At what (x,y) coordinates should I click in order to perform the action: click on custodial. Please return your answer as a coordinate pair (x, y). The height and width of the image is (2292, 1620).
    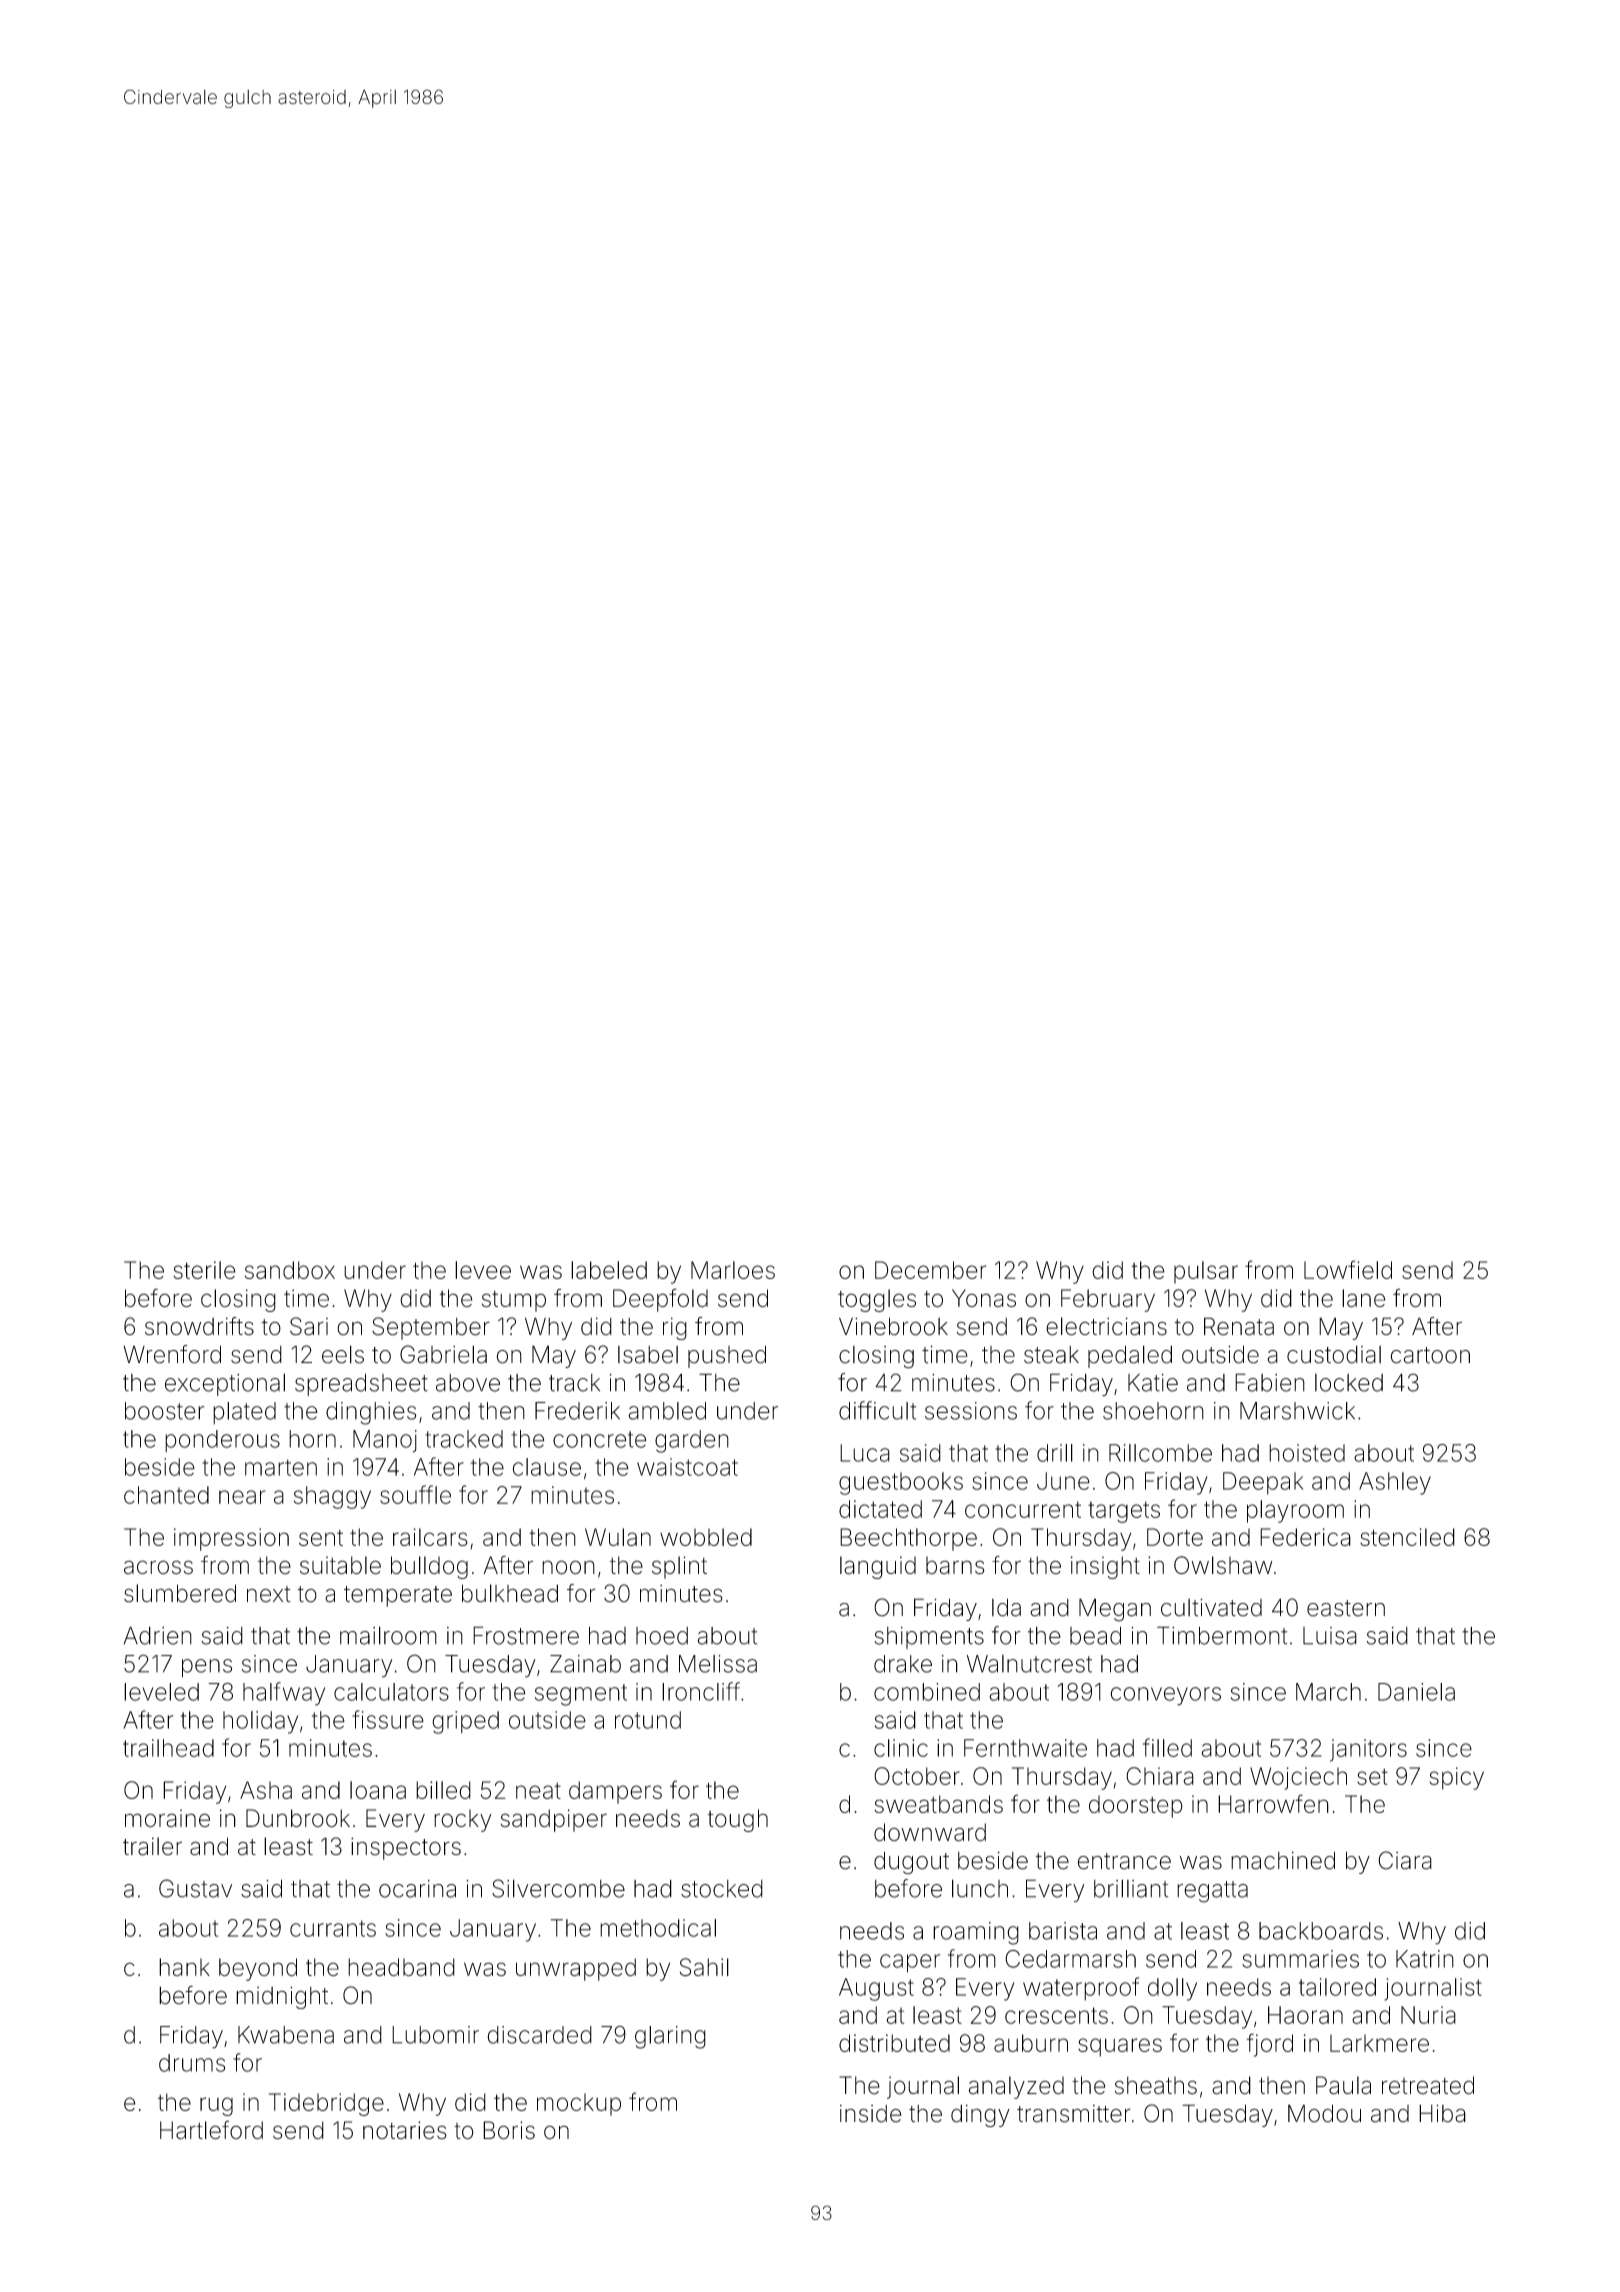
    Looking at the image, I should click on (1334, 1354).
